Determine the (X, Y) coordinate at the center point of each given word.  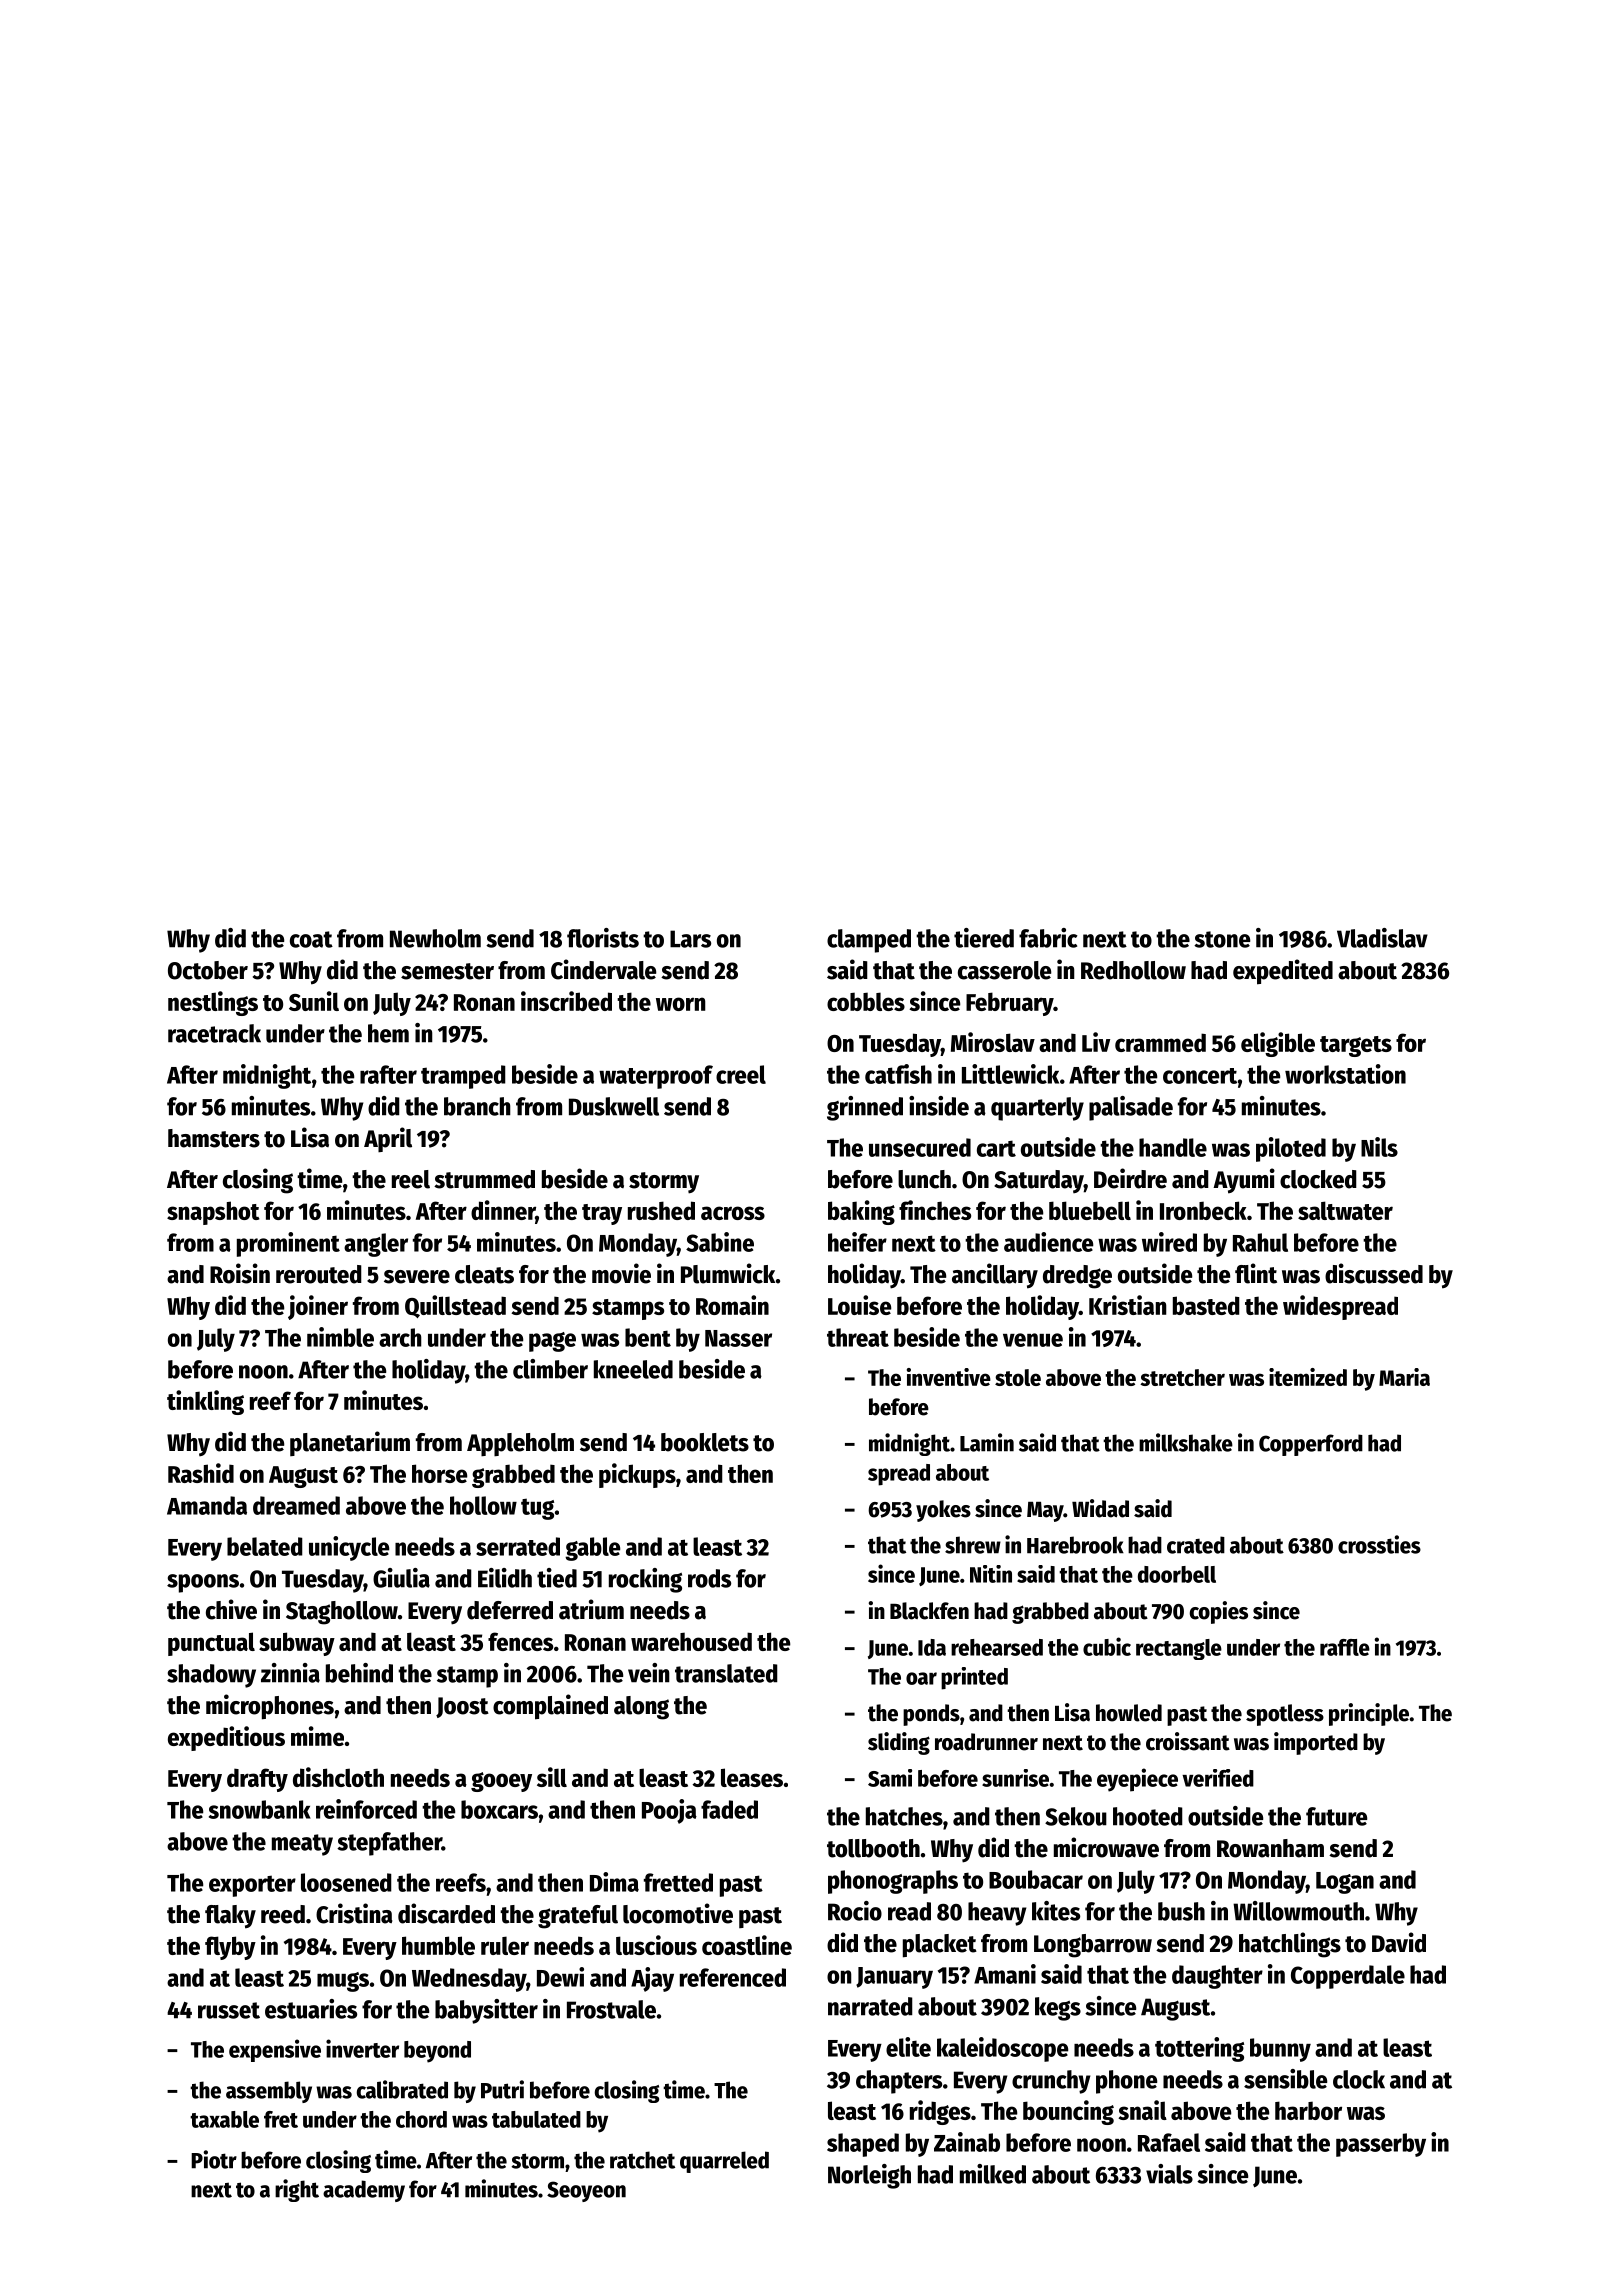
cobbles (866, 1001)
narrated (870, 2006)
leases (752, 1777)
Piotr (214, 2159)
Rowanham (1270, 1848)
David (1399, 1942)
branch (477, 1106)
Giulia (401, 1578)
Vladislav (1382, 938)
